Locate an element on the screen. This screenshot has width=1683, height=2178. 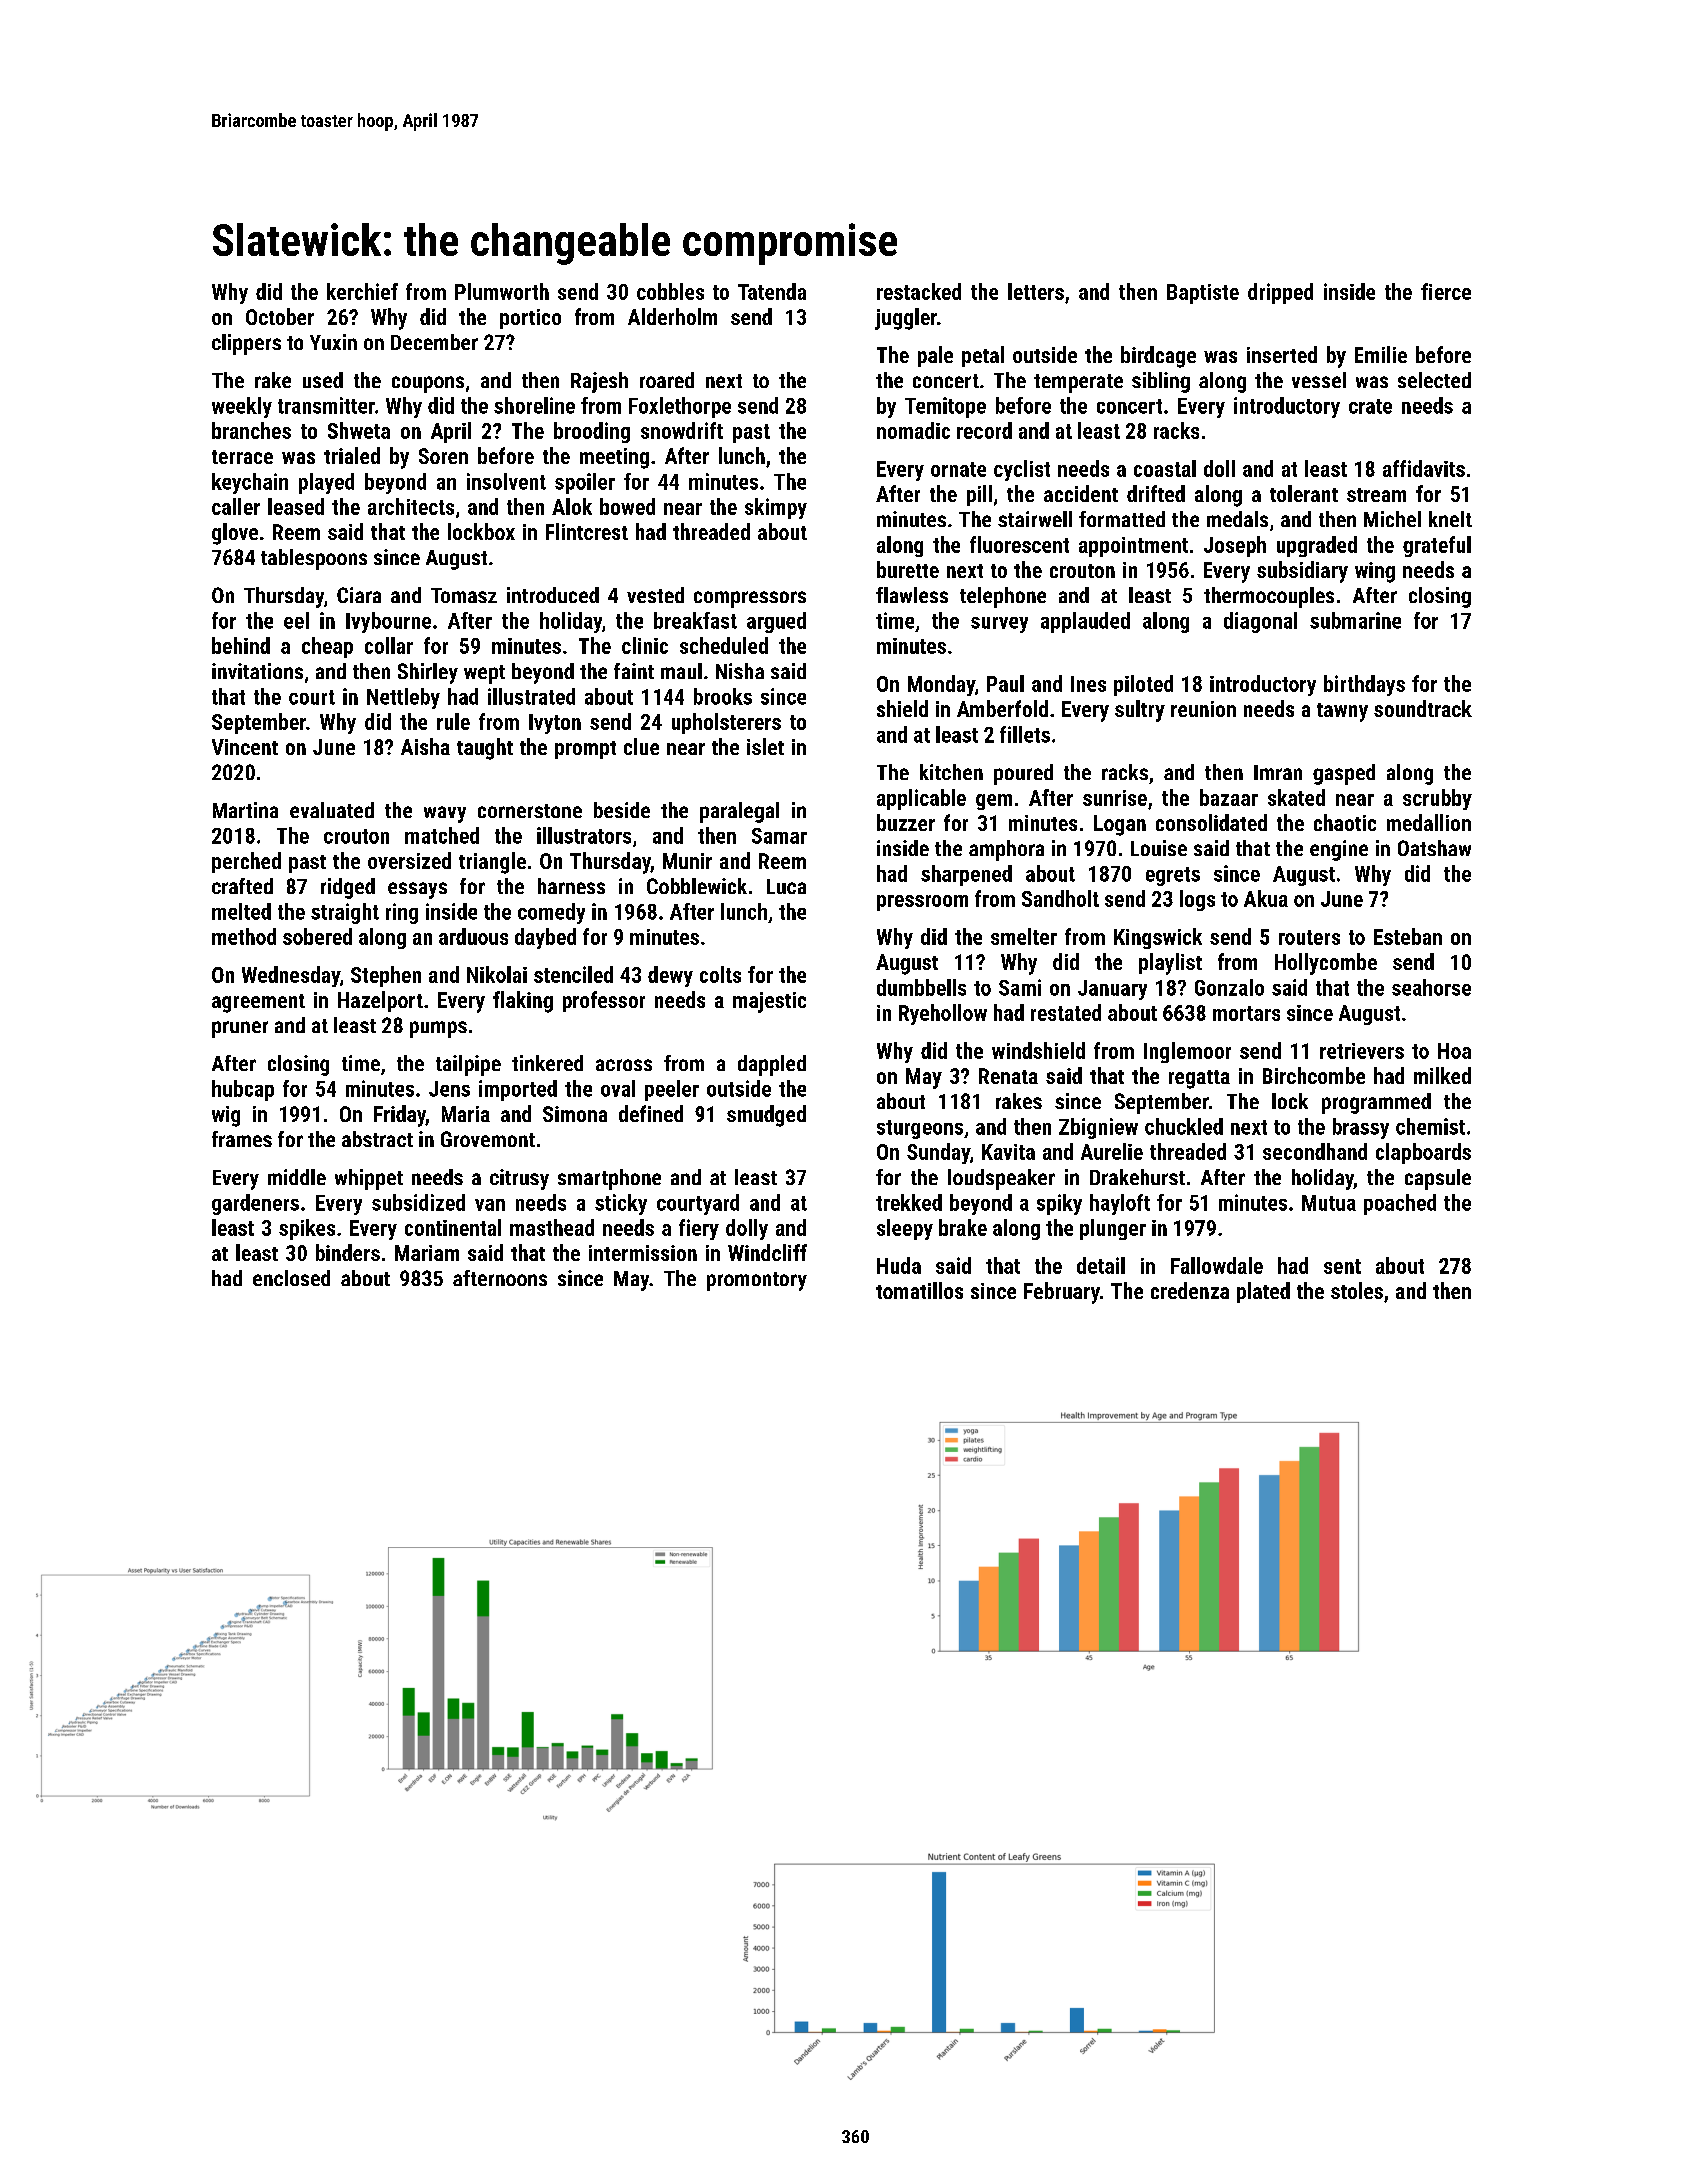
juggler is located at coordinates (906, 319).
